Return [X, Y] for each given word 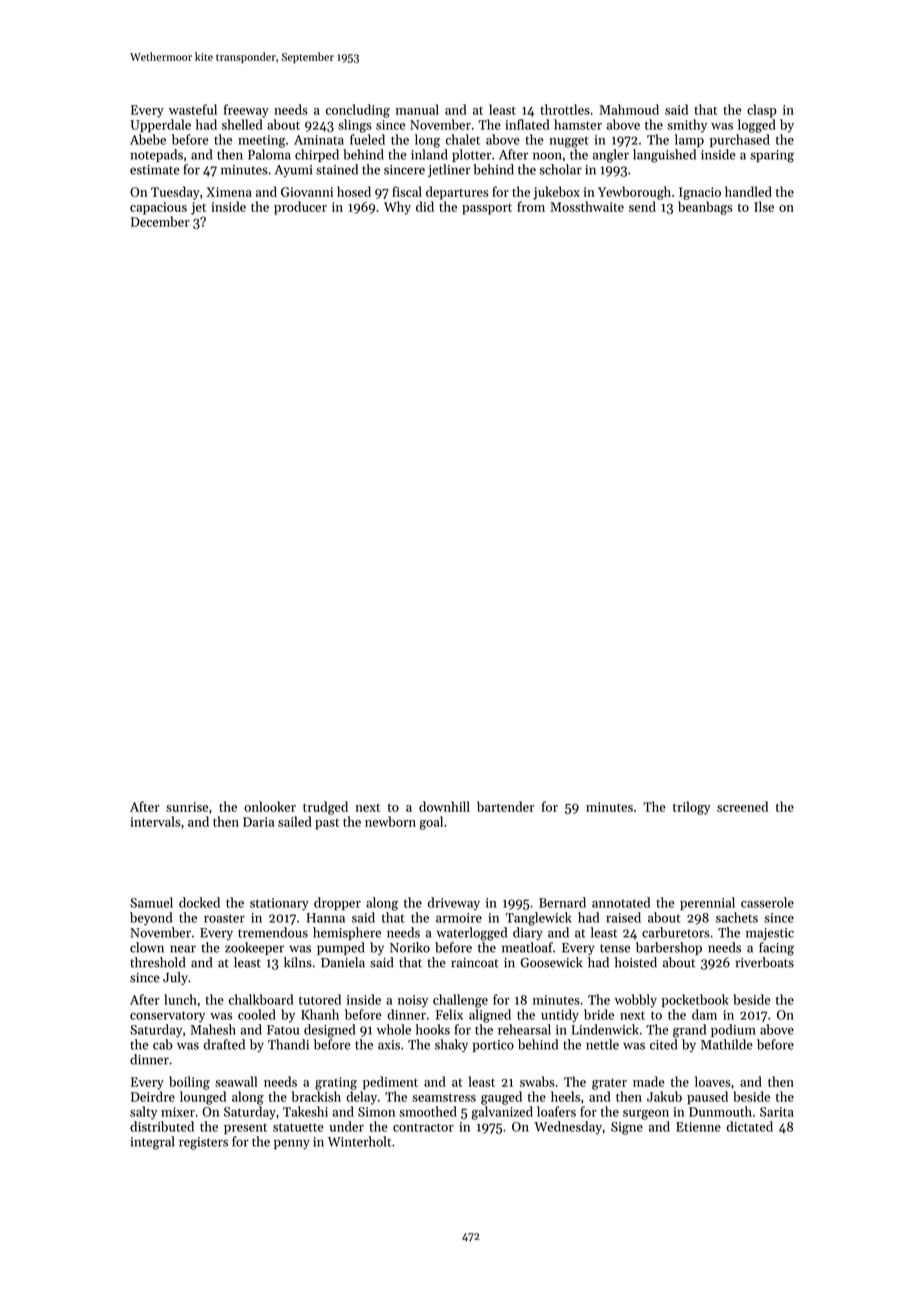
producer [300, 208]
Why [397, 208]
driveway [454, 904]
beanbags [705, 208]
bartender [505, 806]
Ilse [764, 206]
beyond [151, 919]
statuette [298, 1127]
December [160, 221]
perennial [707, 904]
